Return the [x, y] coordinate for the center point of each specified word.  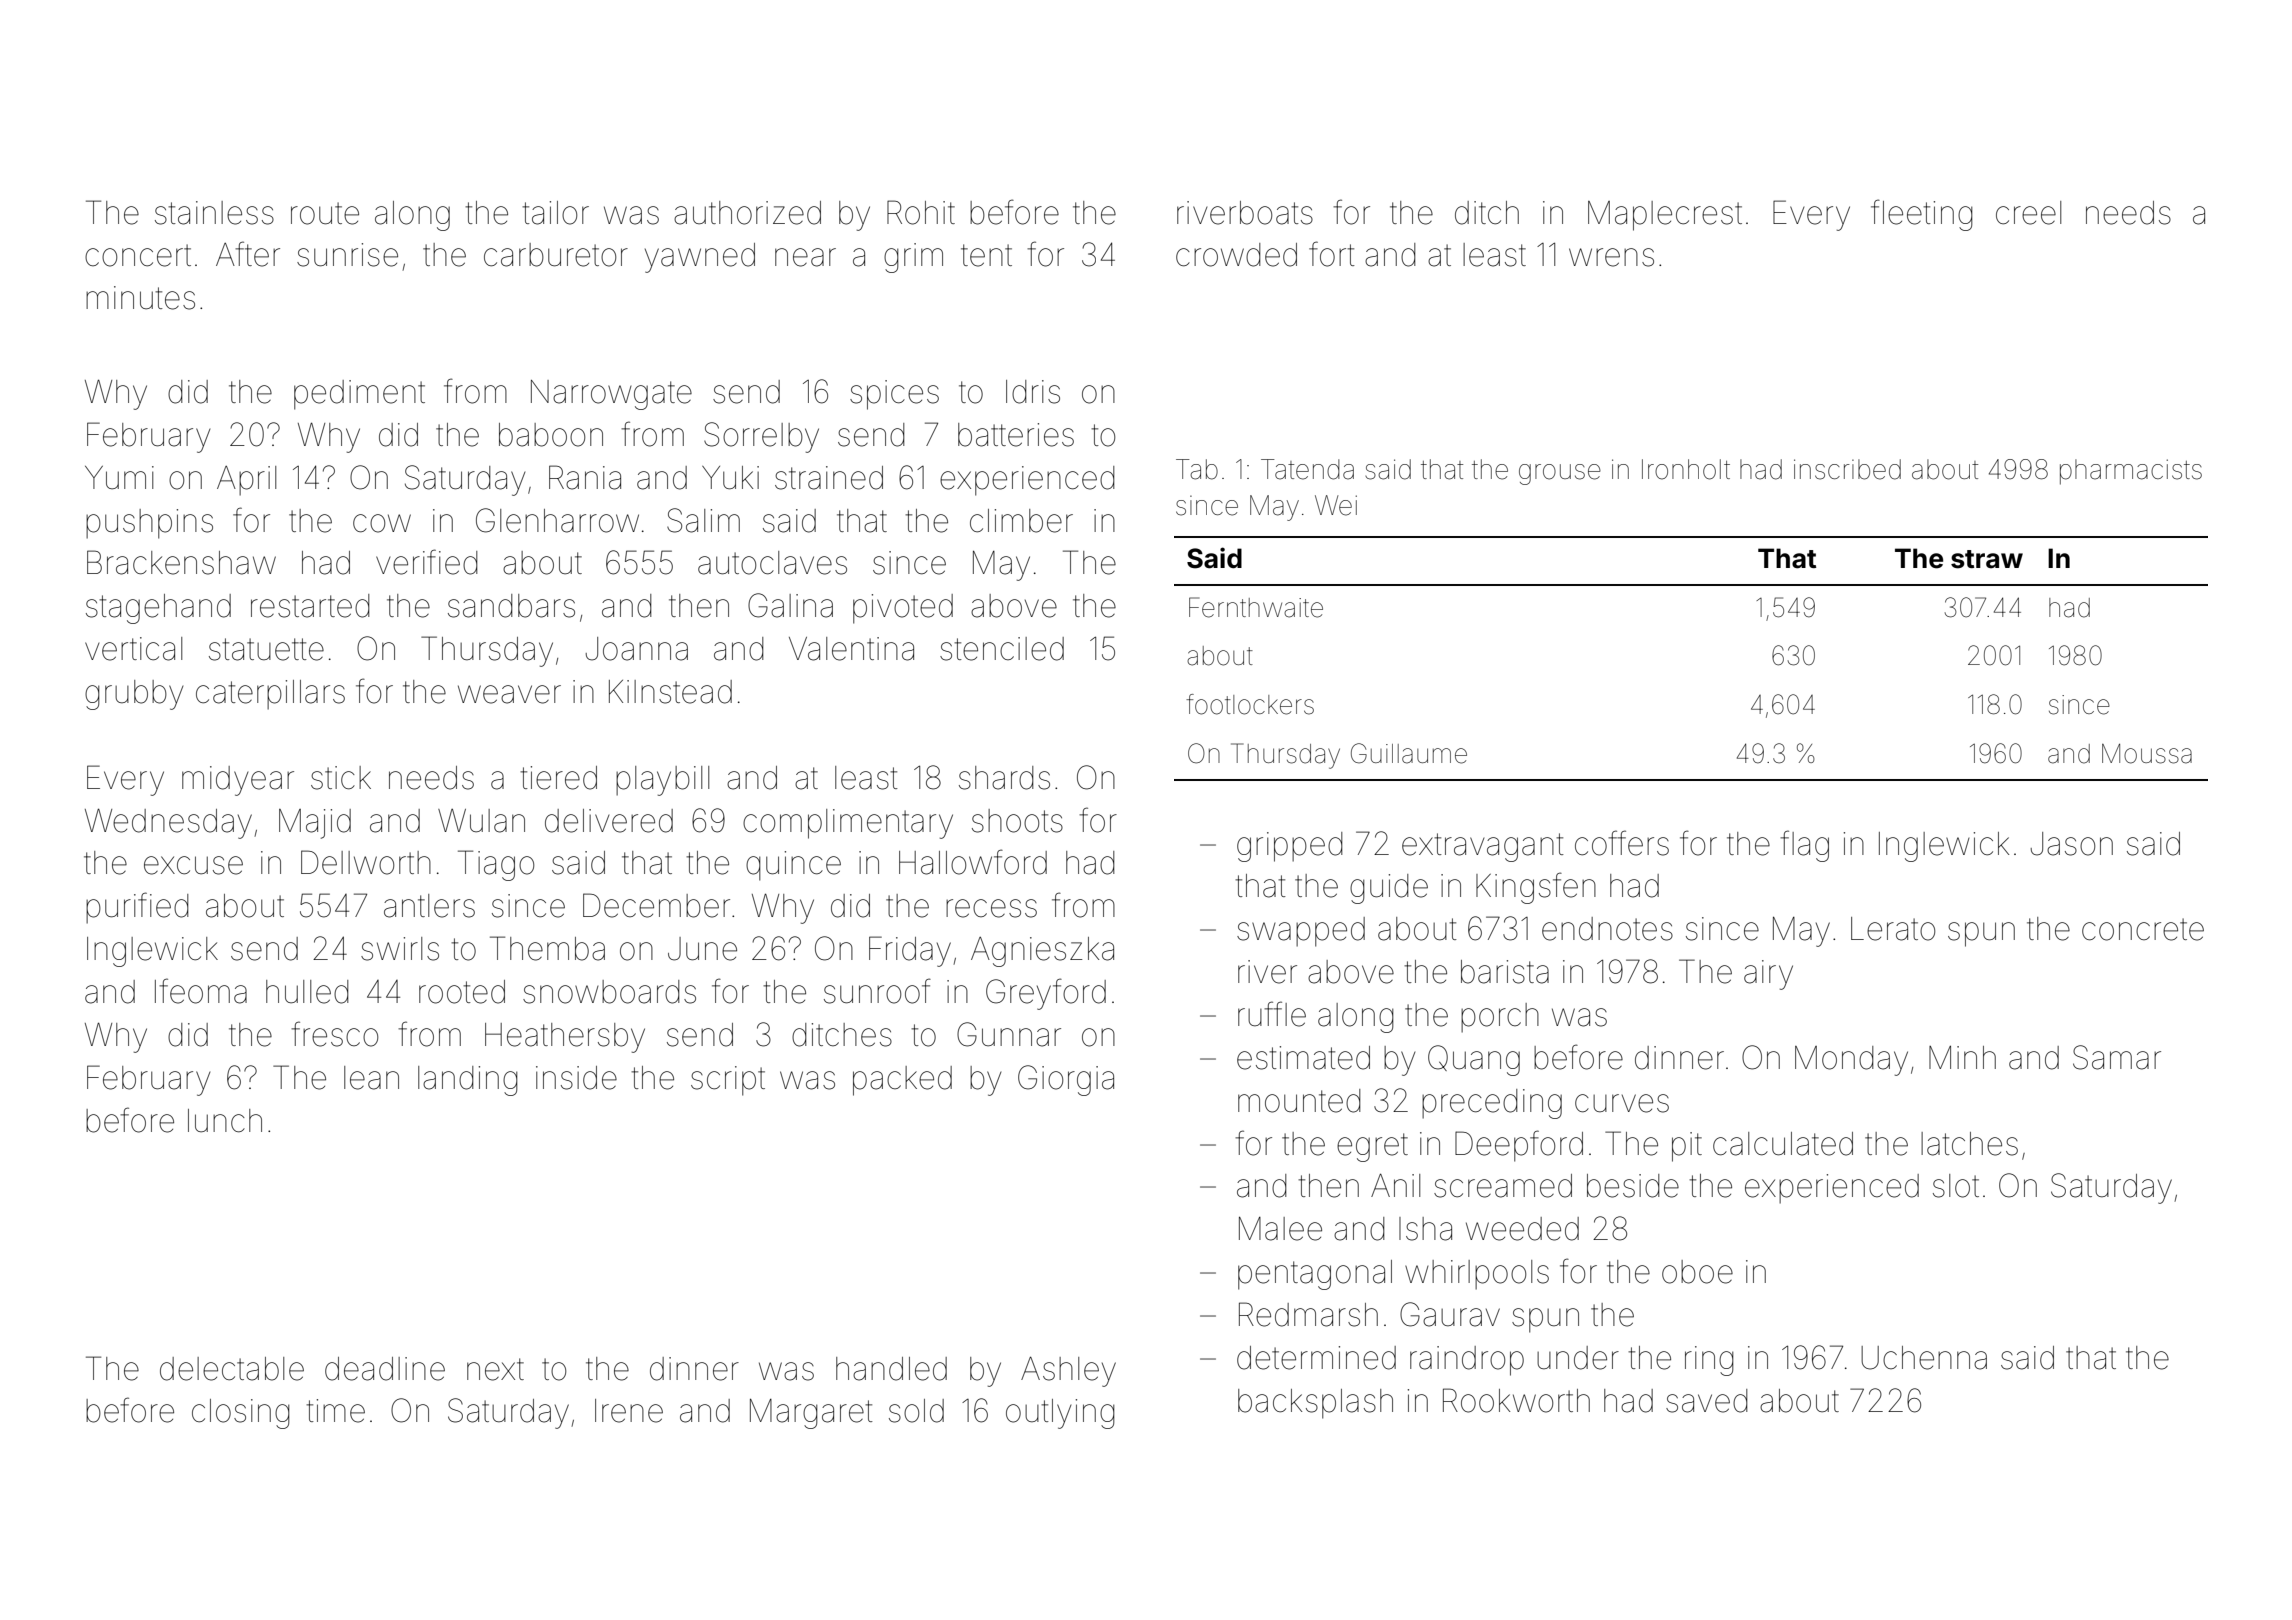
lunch [225, 1121]
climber [1021, 521]
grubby [134, 695]
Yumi [119, 478]
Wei [1336, 505]
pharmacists [2131, 472]
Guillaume [1409, 753]
